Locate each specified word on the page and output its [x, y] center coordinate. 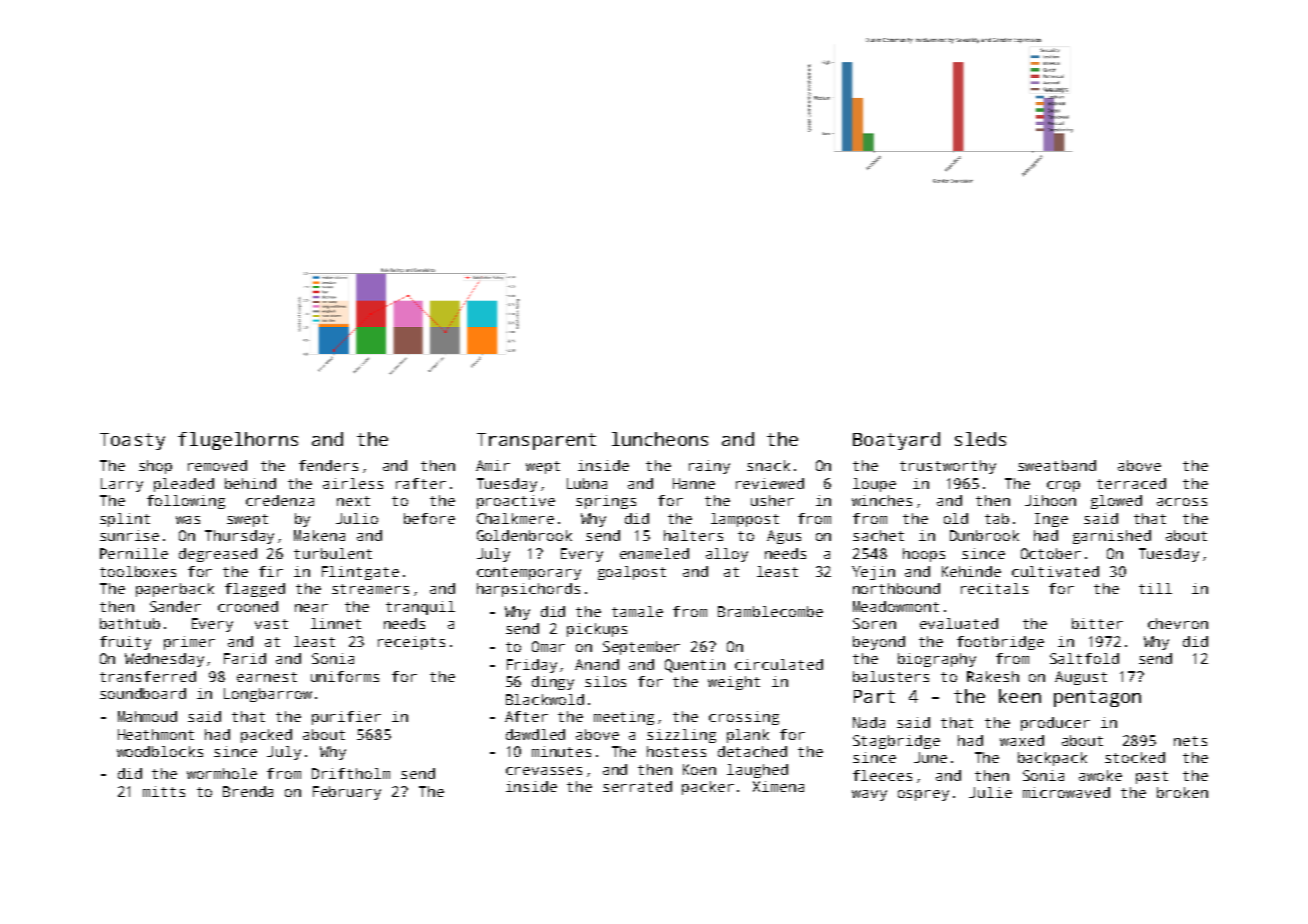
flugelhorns [238, 441]
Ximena [778, 786]
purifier [346, 718]
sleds [980, 439]
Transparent [536, 441]
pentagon [1097, 698]
